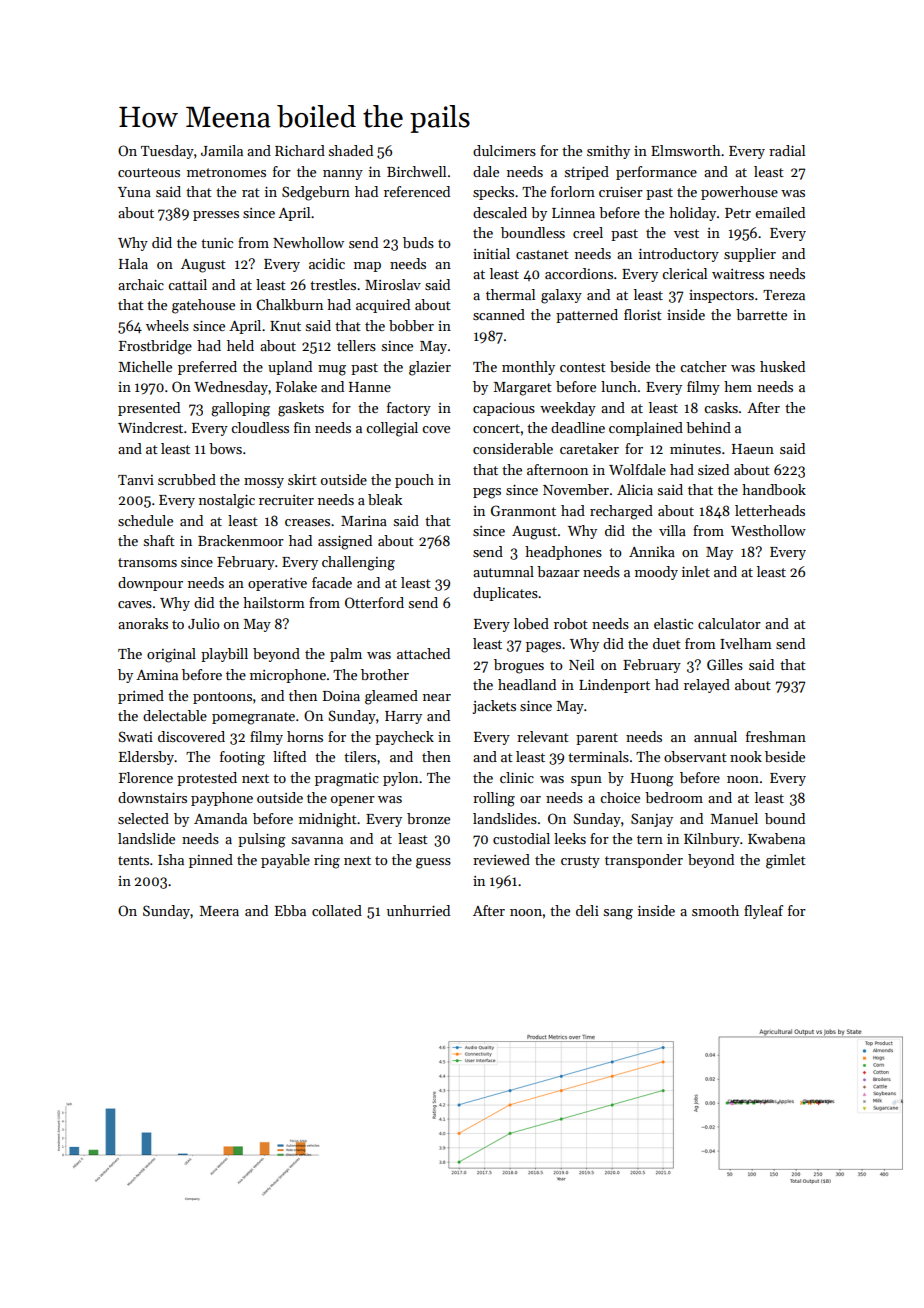 This page has height=1308, width=924. I want to click on Tereza, so click(784, 295).
